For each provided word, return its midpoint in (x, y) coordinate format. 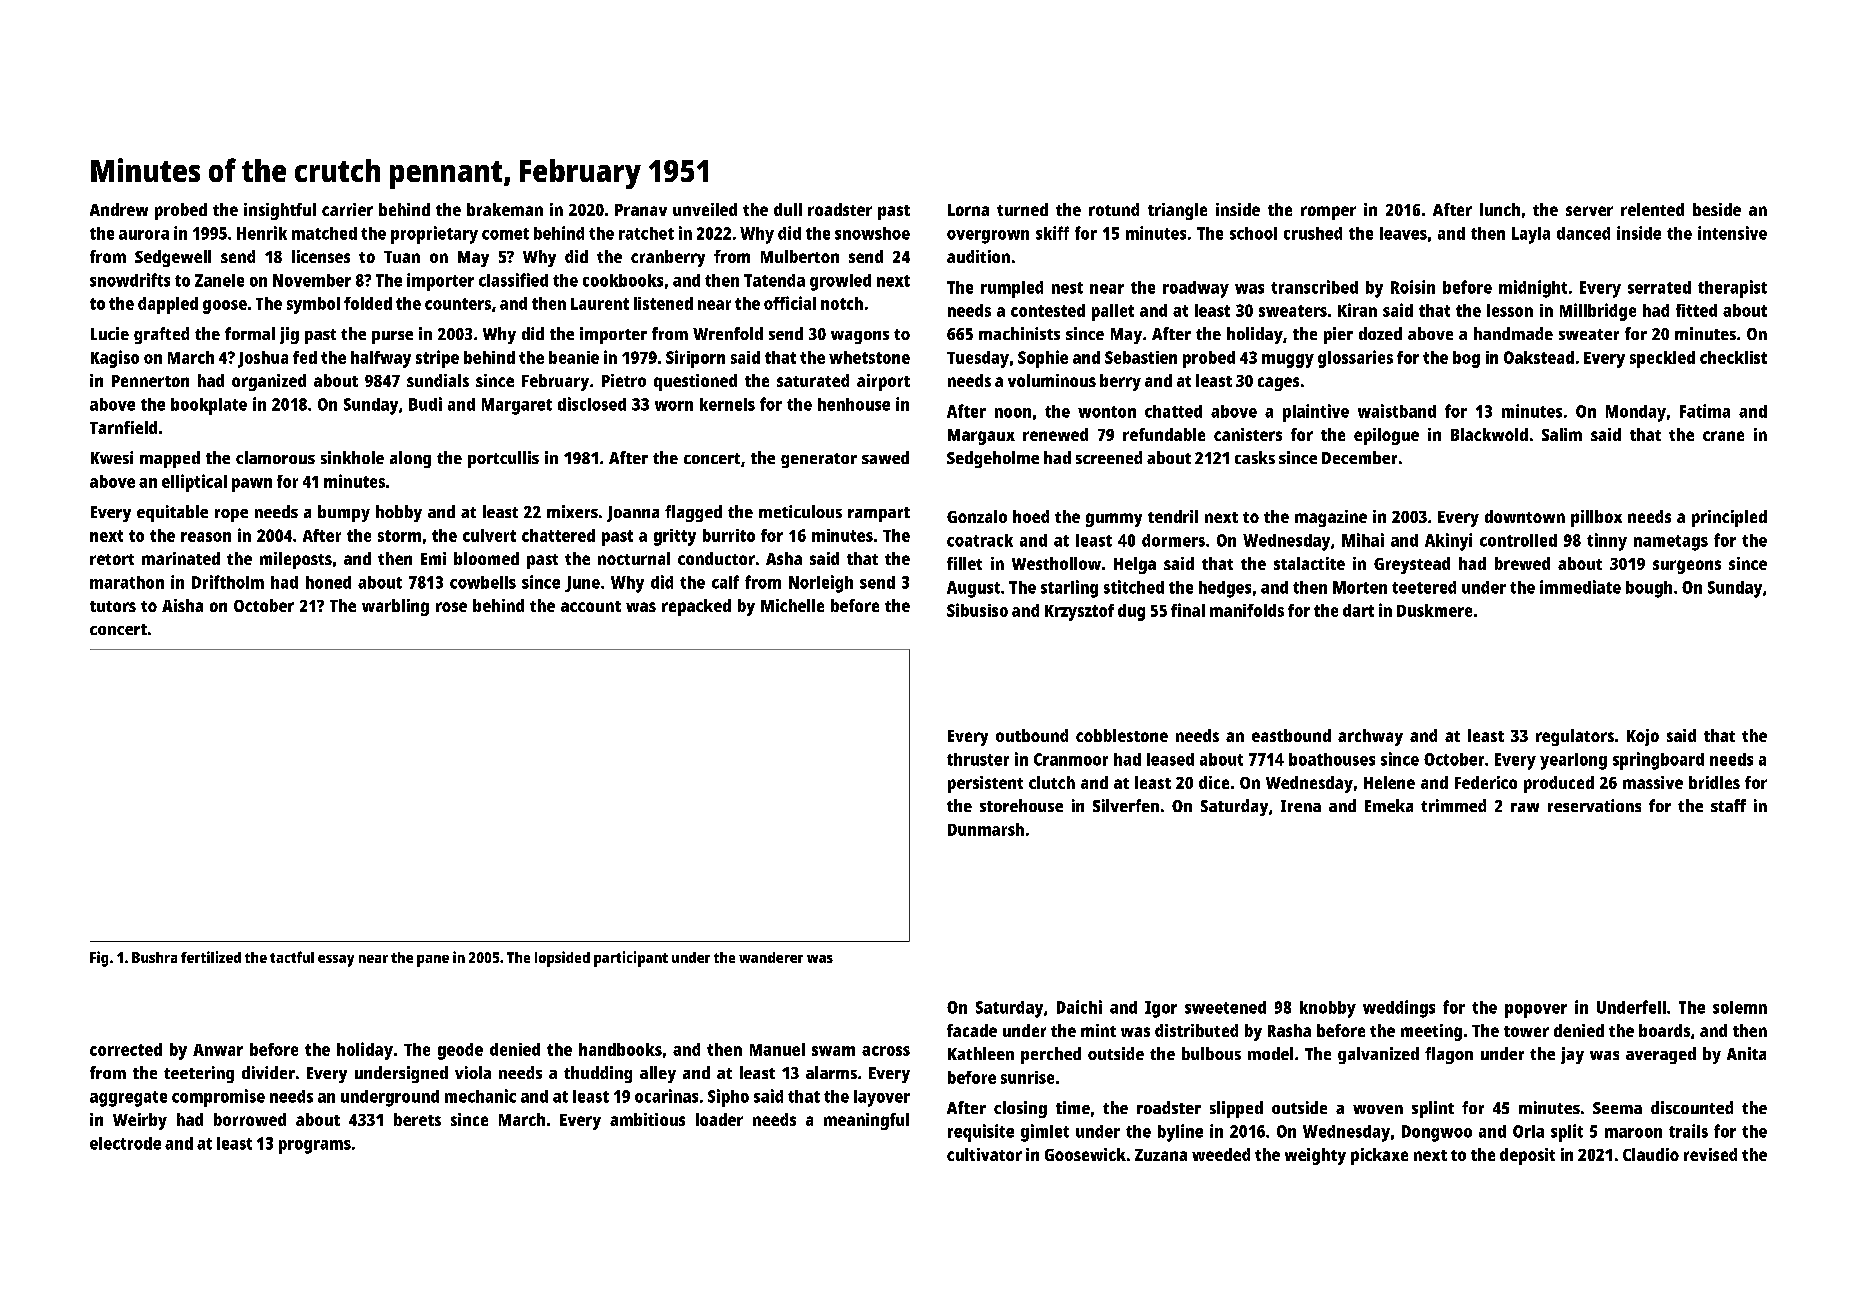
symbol (313, 305)
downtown (1525, 516)
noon (1013, 413)
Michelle (792, 605)
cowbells (483, 582)
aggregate (128, 1099)
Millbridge (1598, 312)
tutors (113, 606)
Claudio (1651, 1154)
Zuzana (1161, 1155)
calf (725, 582)
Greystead (1412, 565)
